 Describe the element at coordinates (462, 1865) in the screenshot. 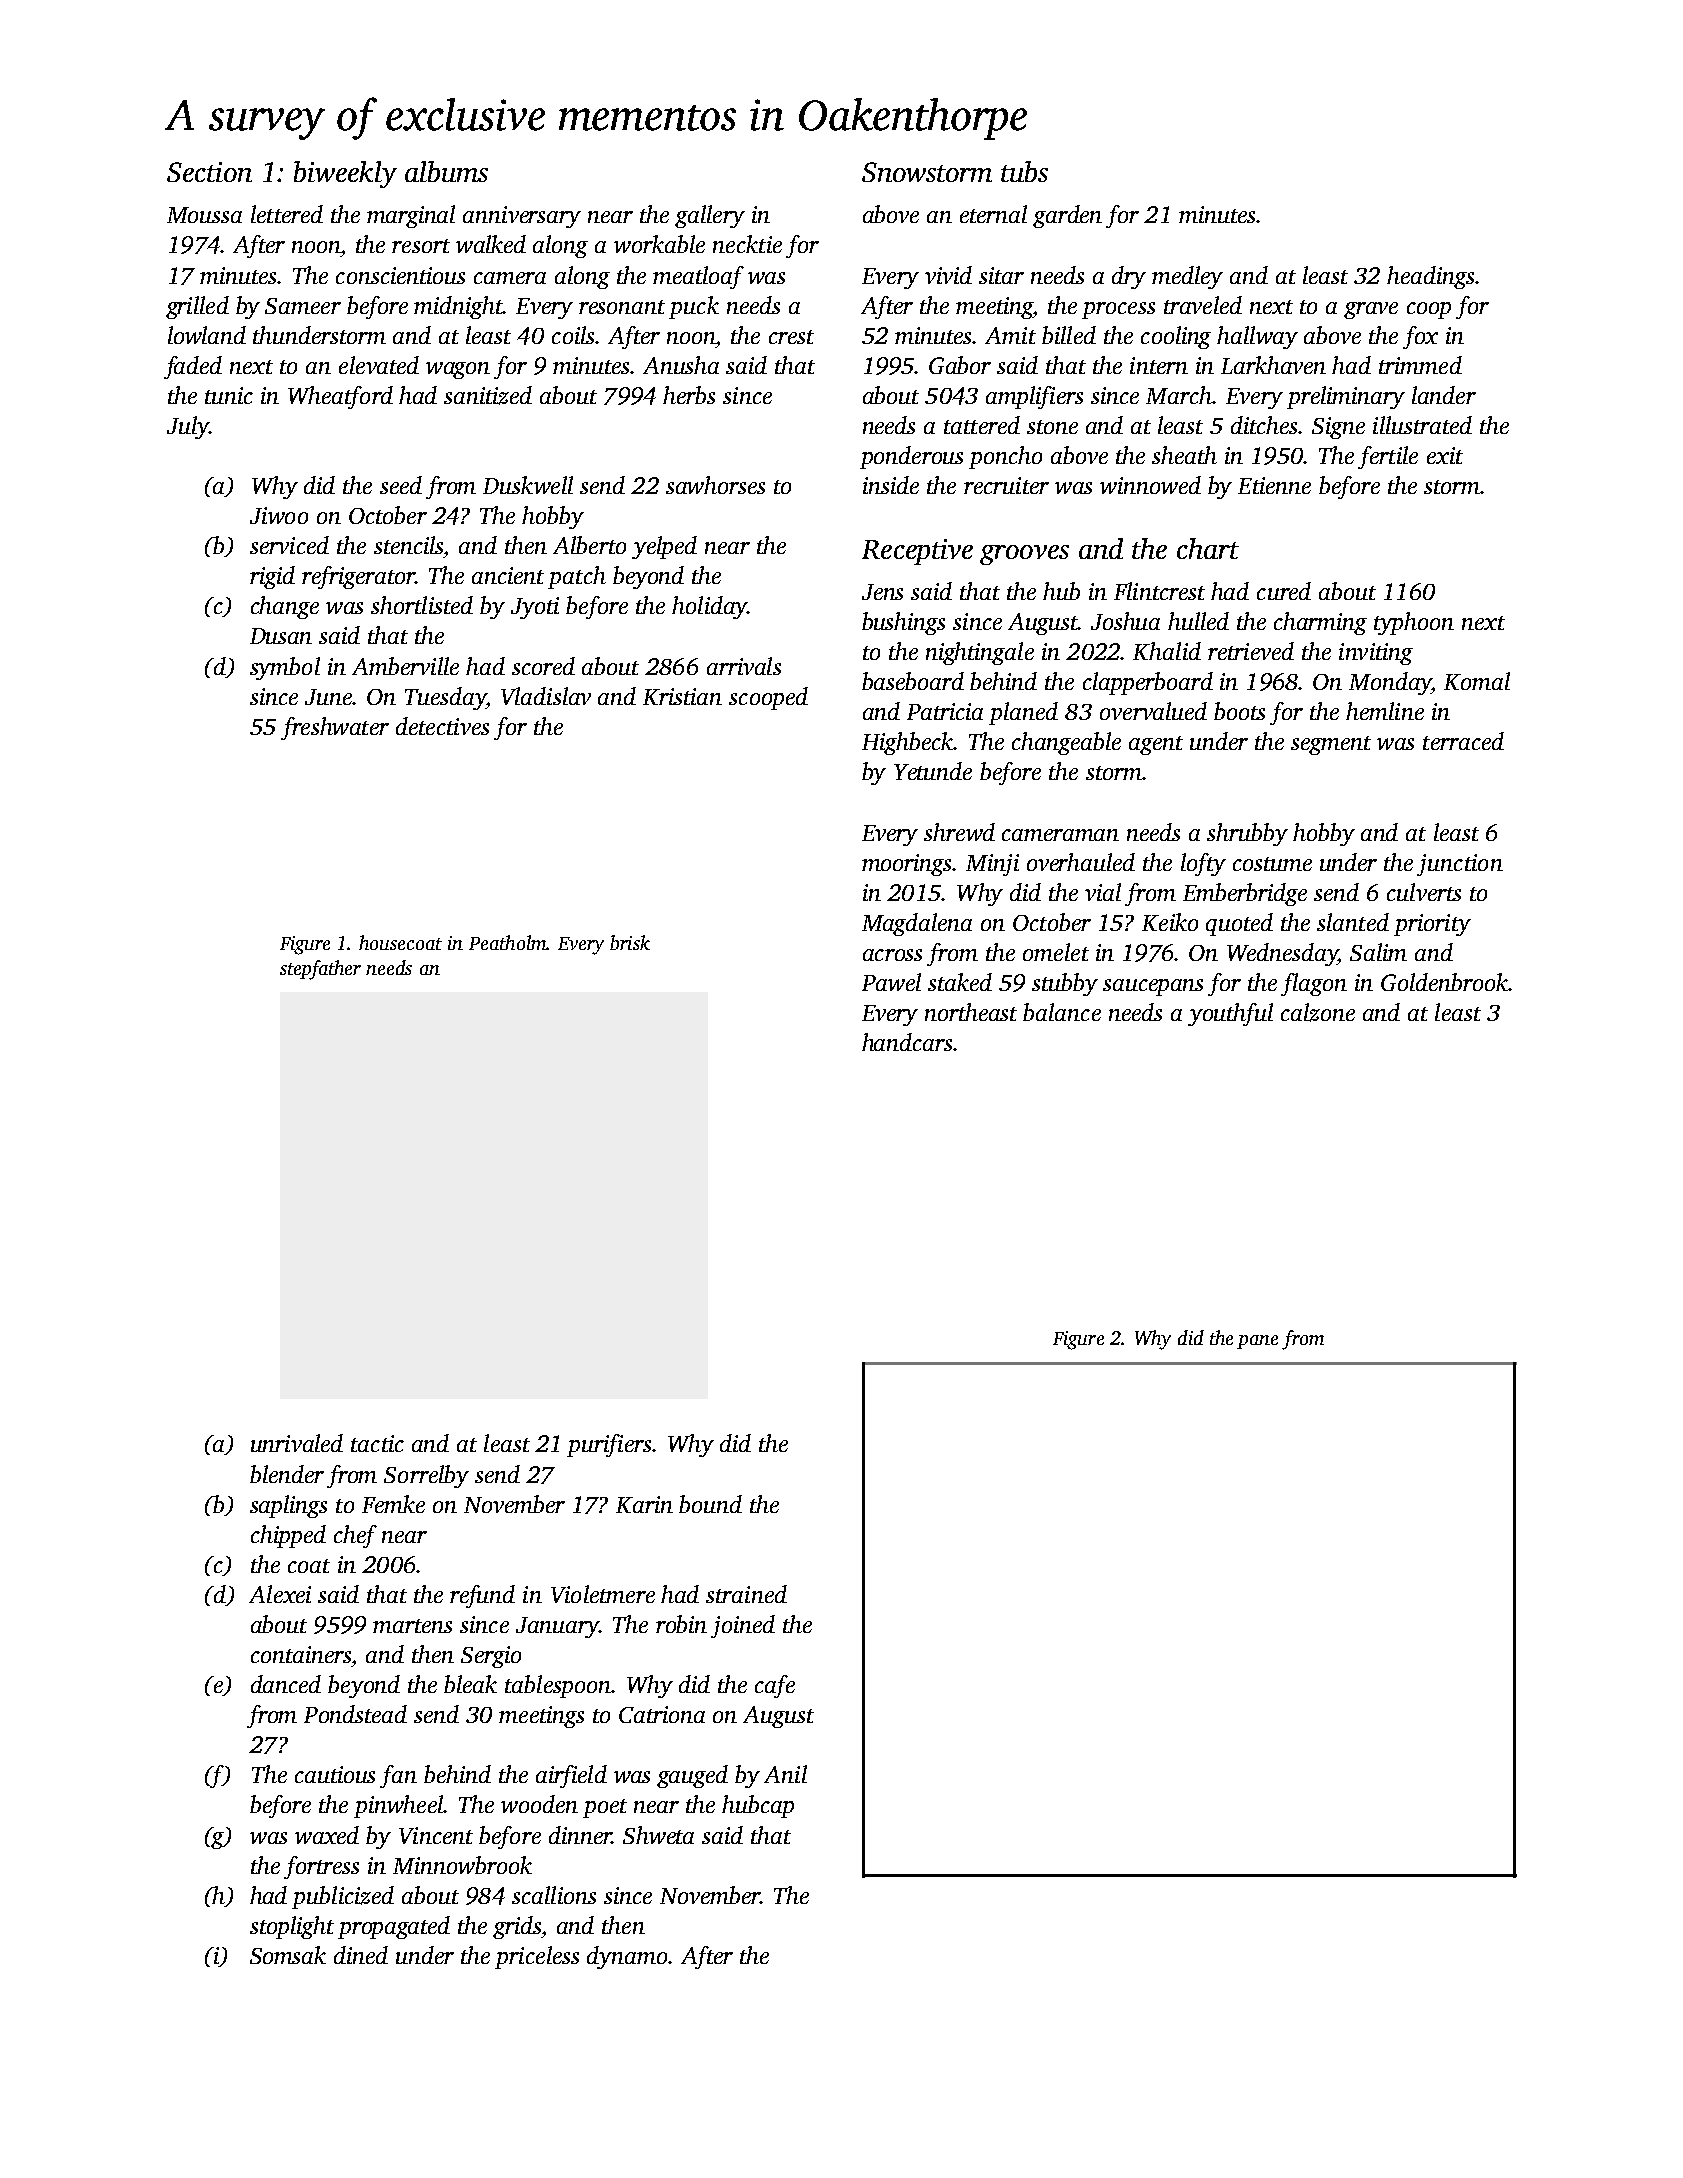

I see `Minnowbrook` at that location.
